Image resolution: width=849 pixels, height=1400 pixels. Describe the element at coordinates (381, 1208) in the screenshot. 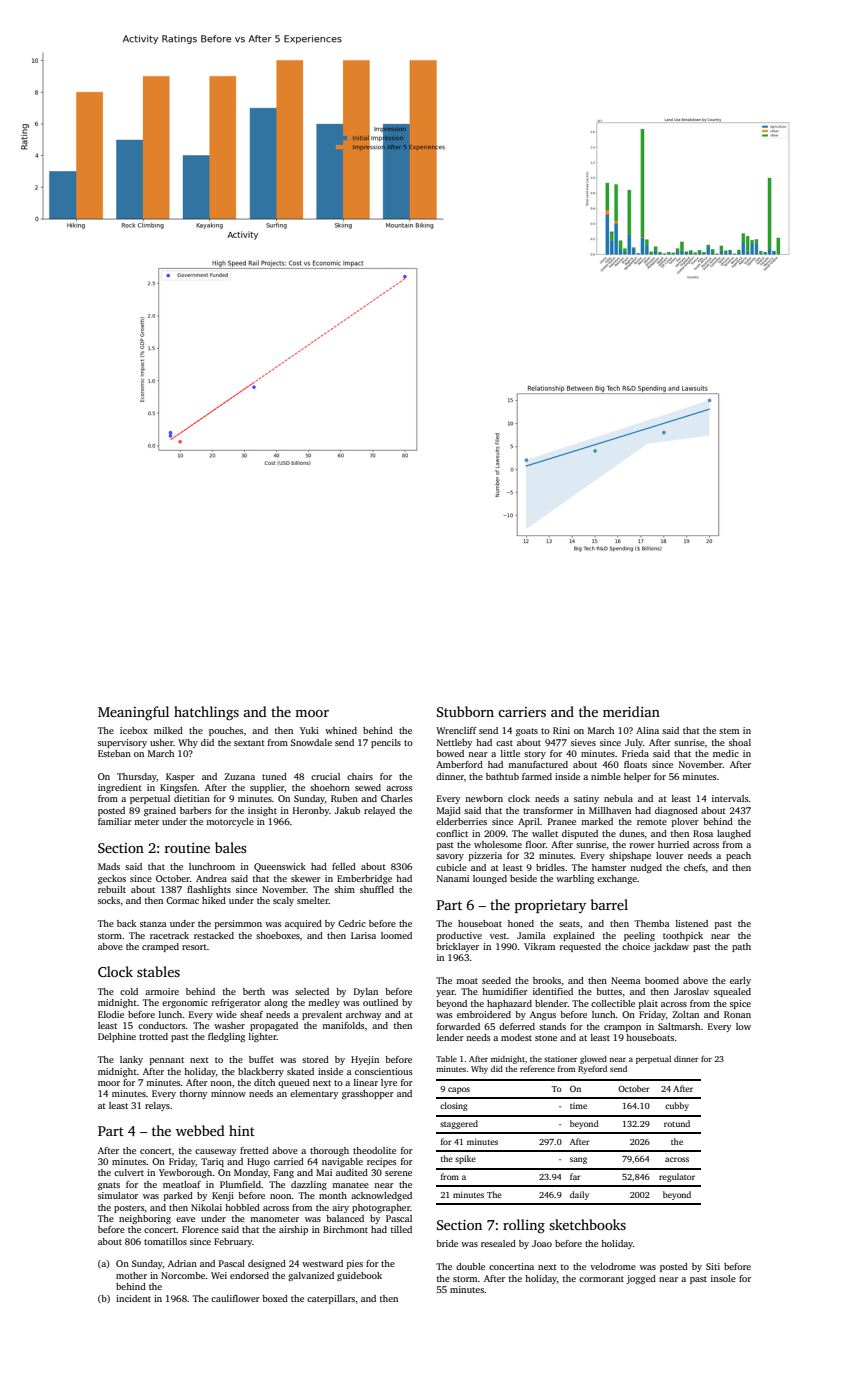

I see `photographer` at that location.
